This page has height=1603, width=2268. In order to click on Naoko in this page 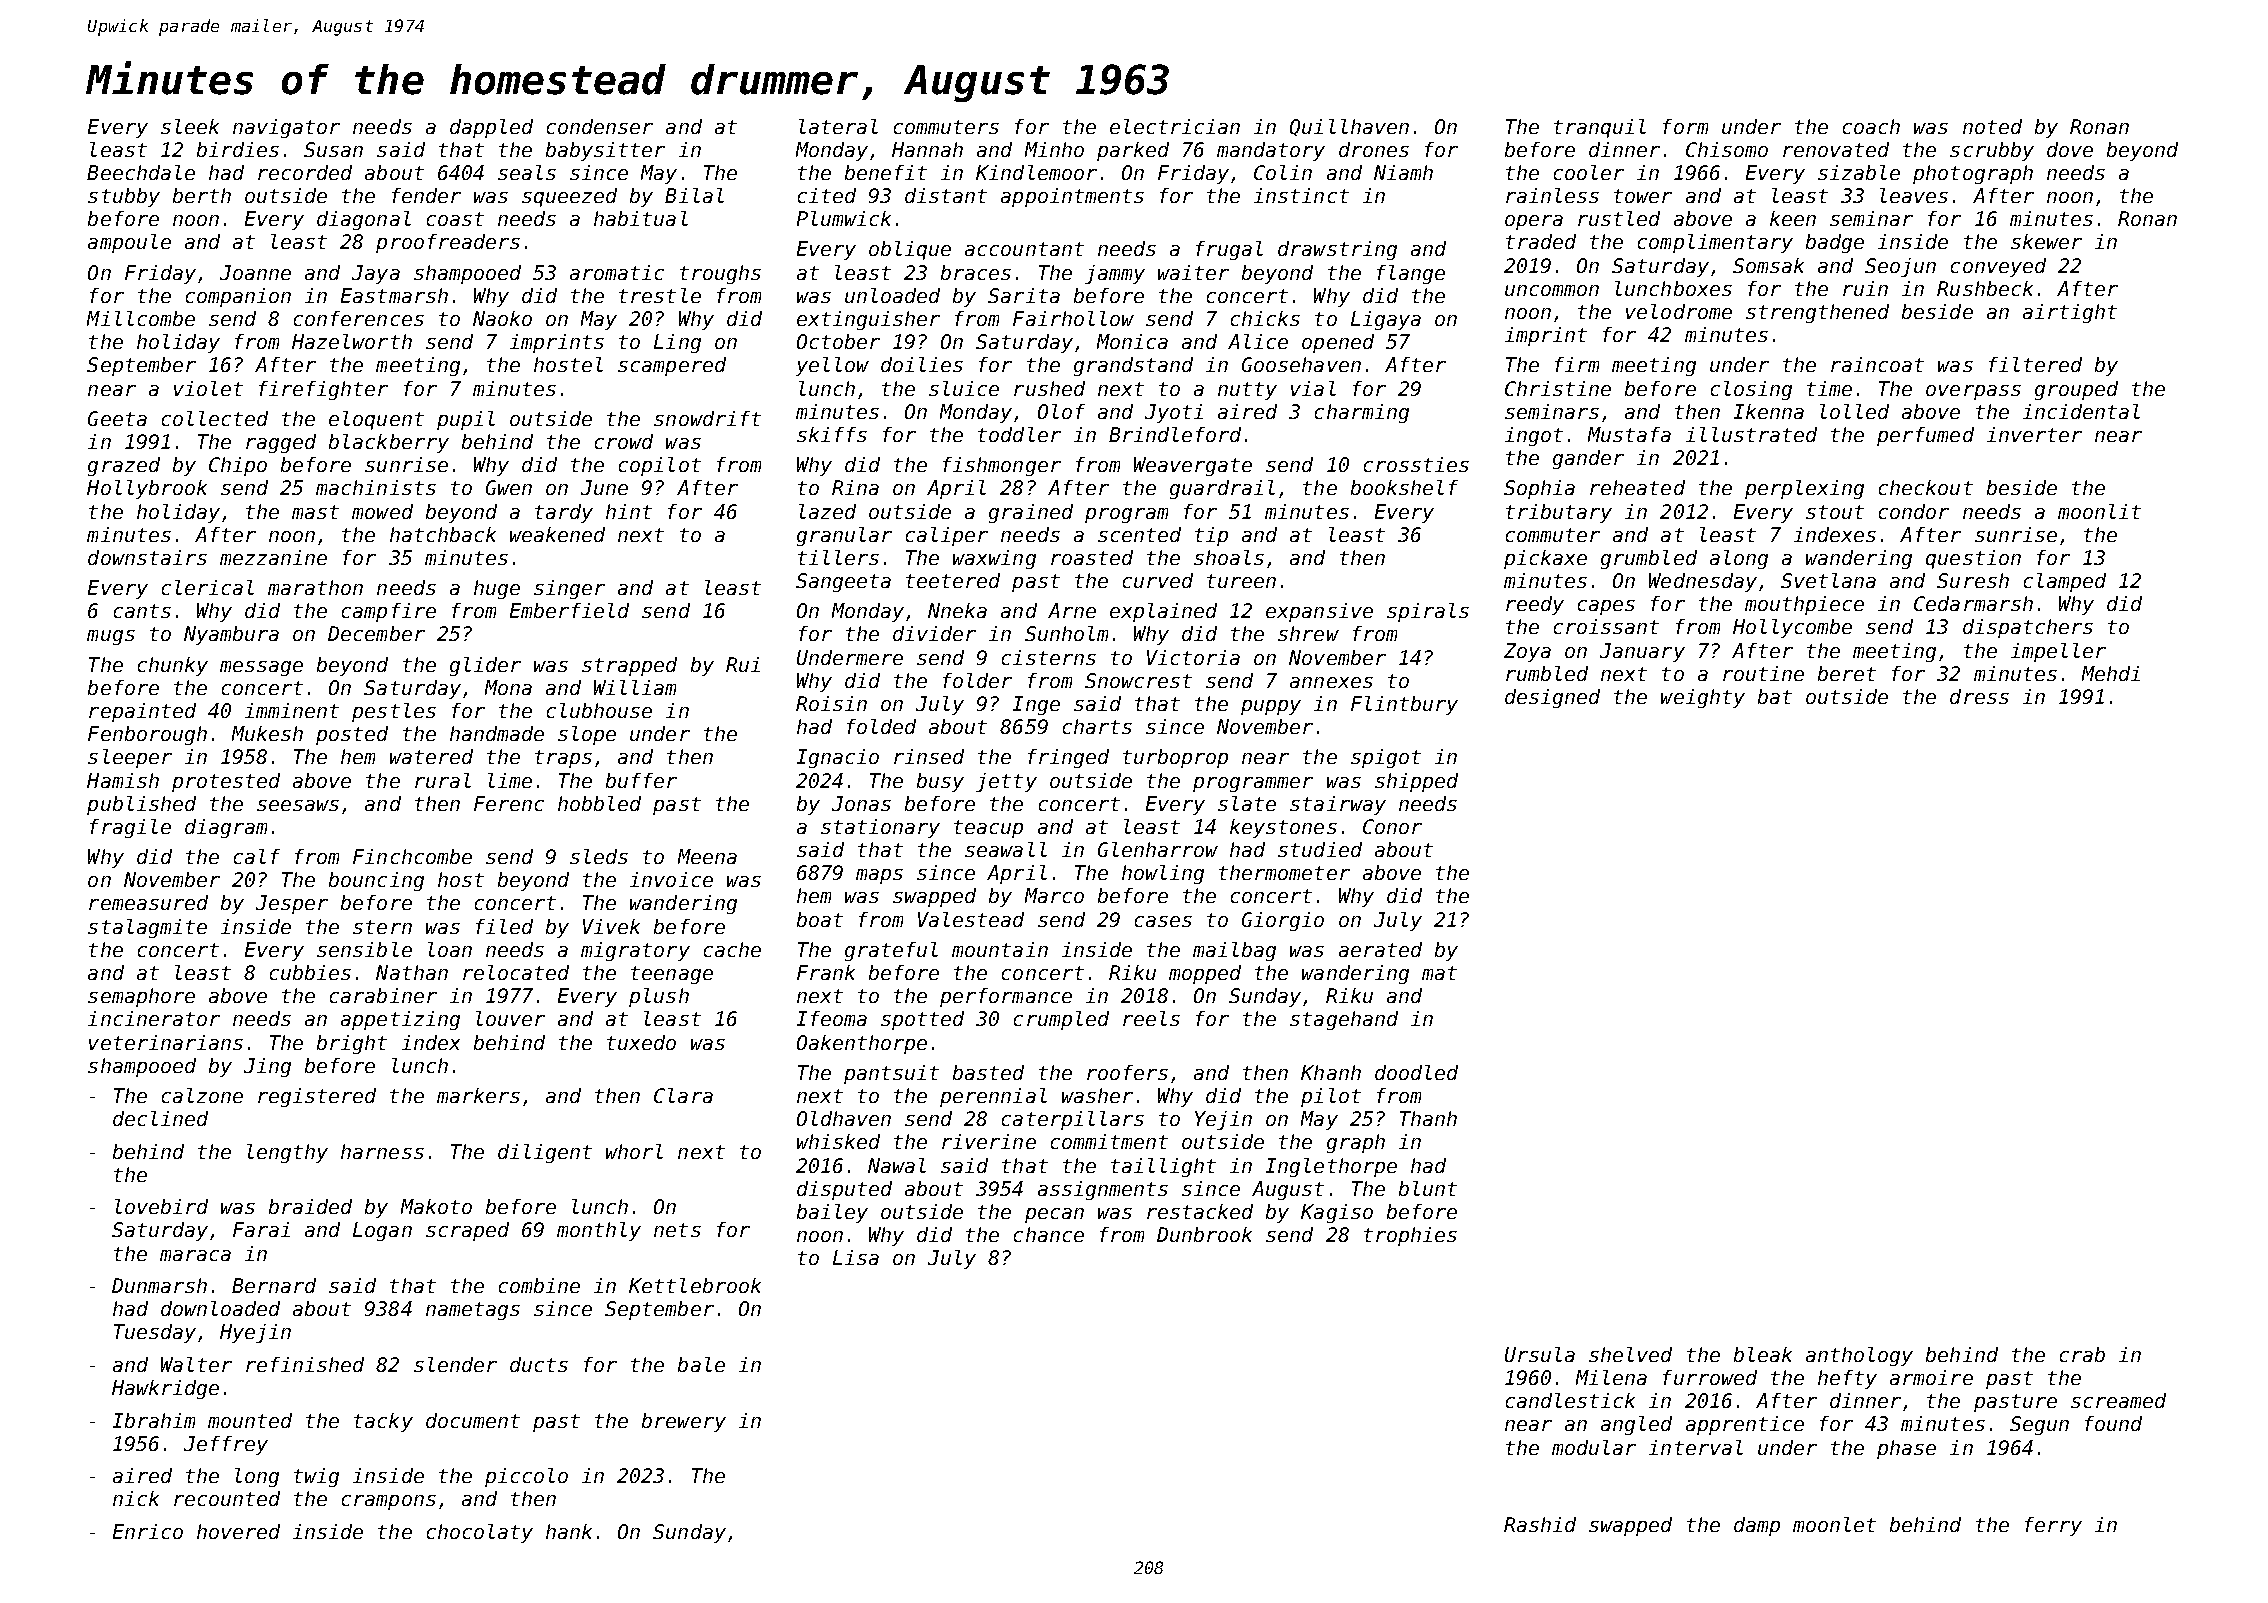, I will do `click(502, 318)`.
